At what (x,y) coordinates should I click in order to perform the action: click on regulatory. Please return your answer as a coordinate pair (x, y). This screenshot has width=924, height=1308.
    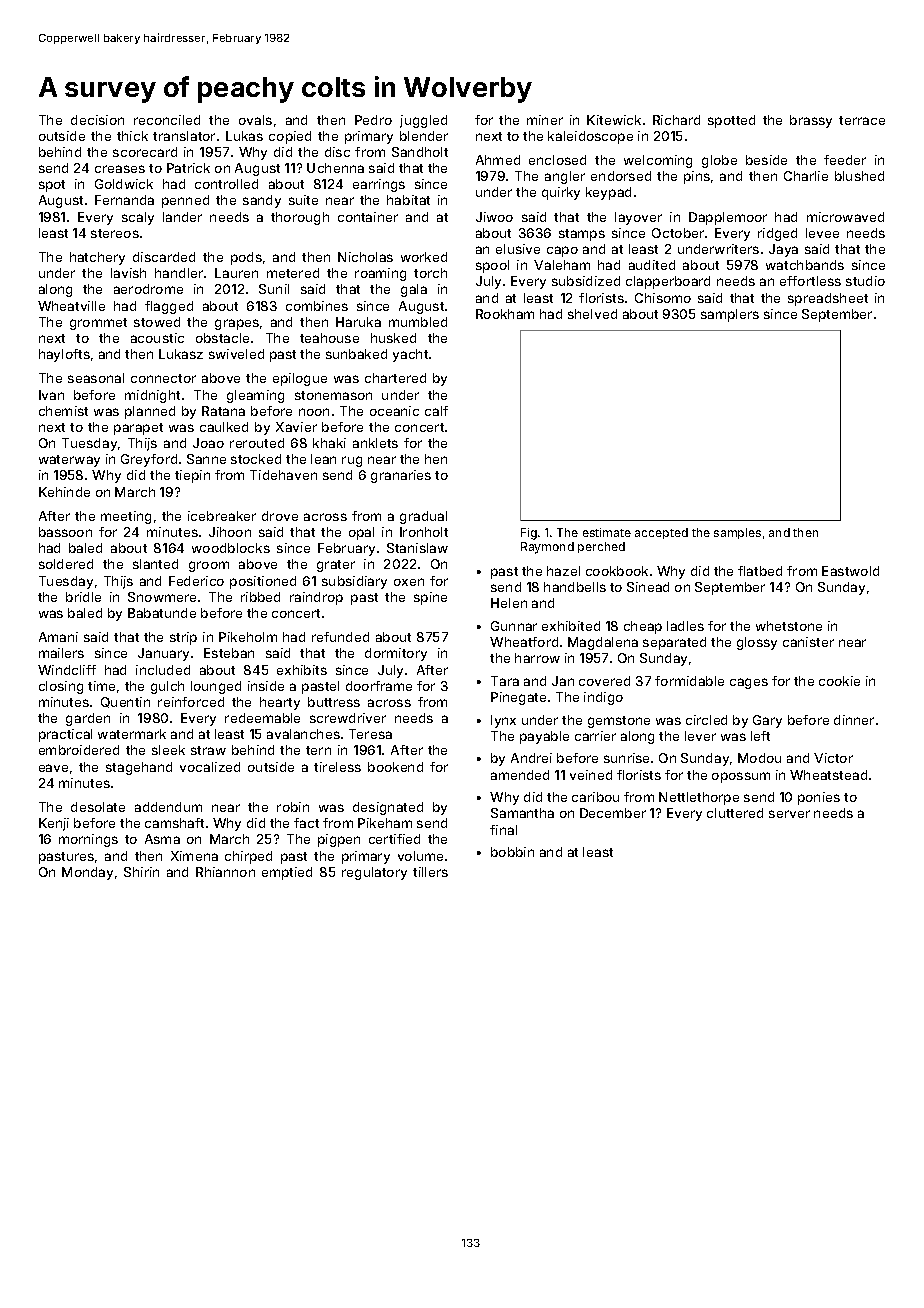
    Looking at the image, I should click on (374, 873).
